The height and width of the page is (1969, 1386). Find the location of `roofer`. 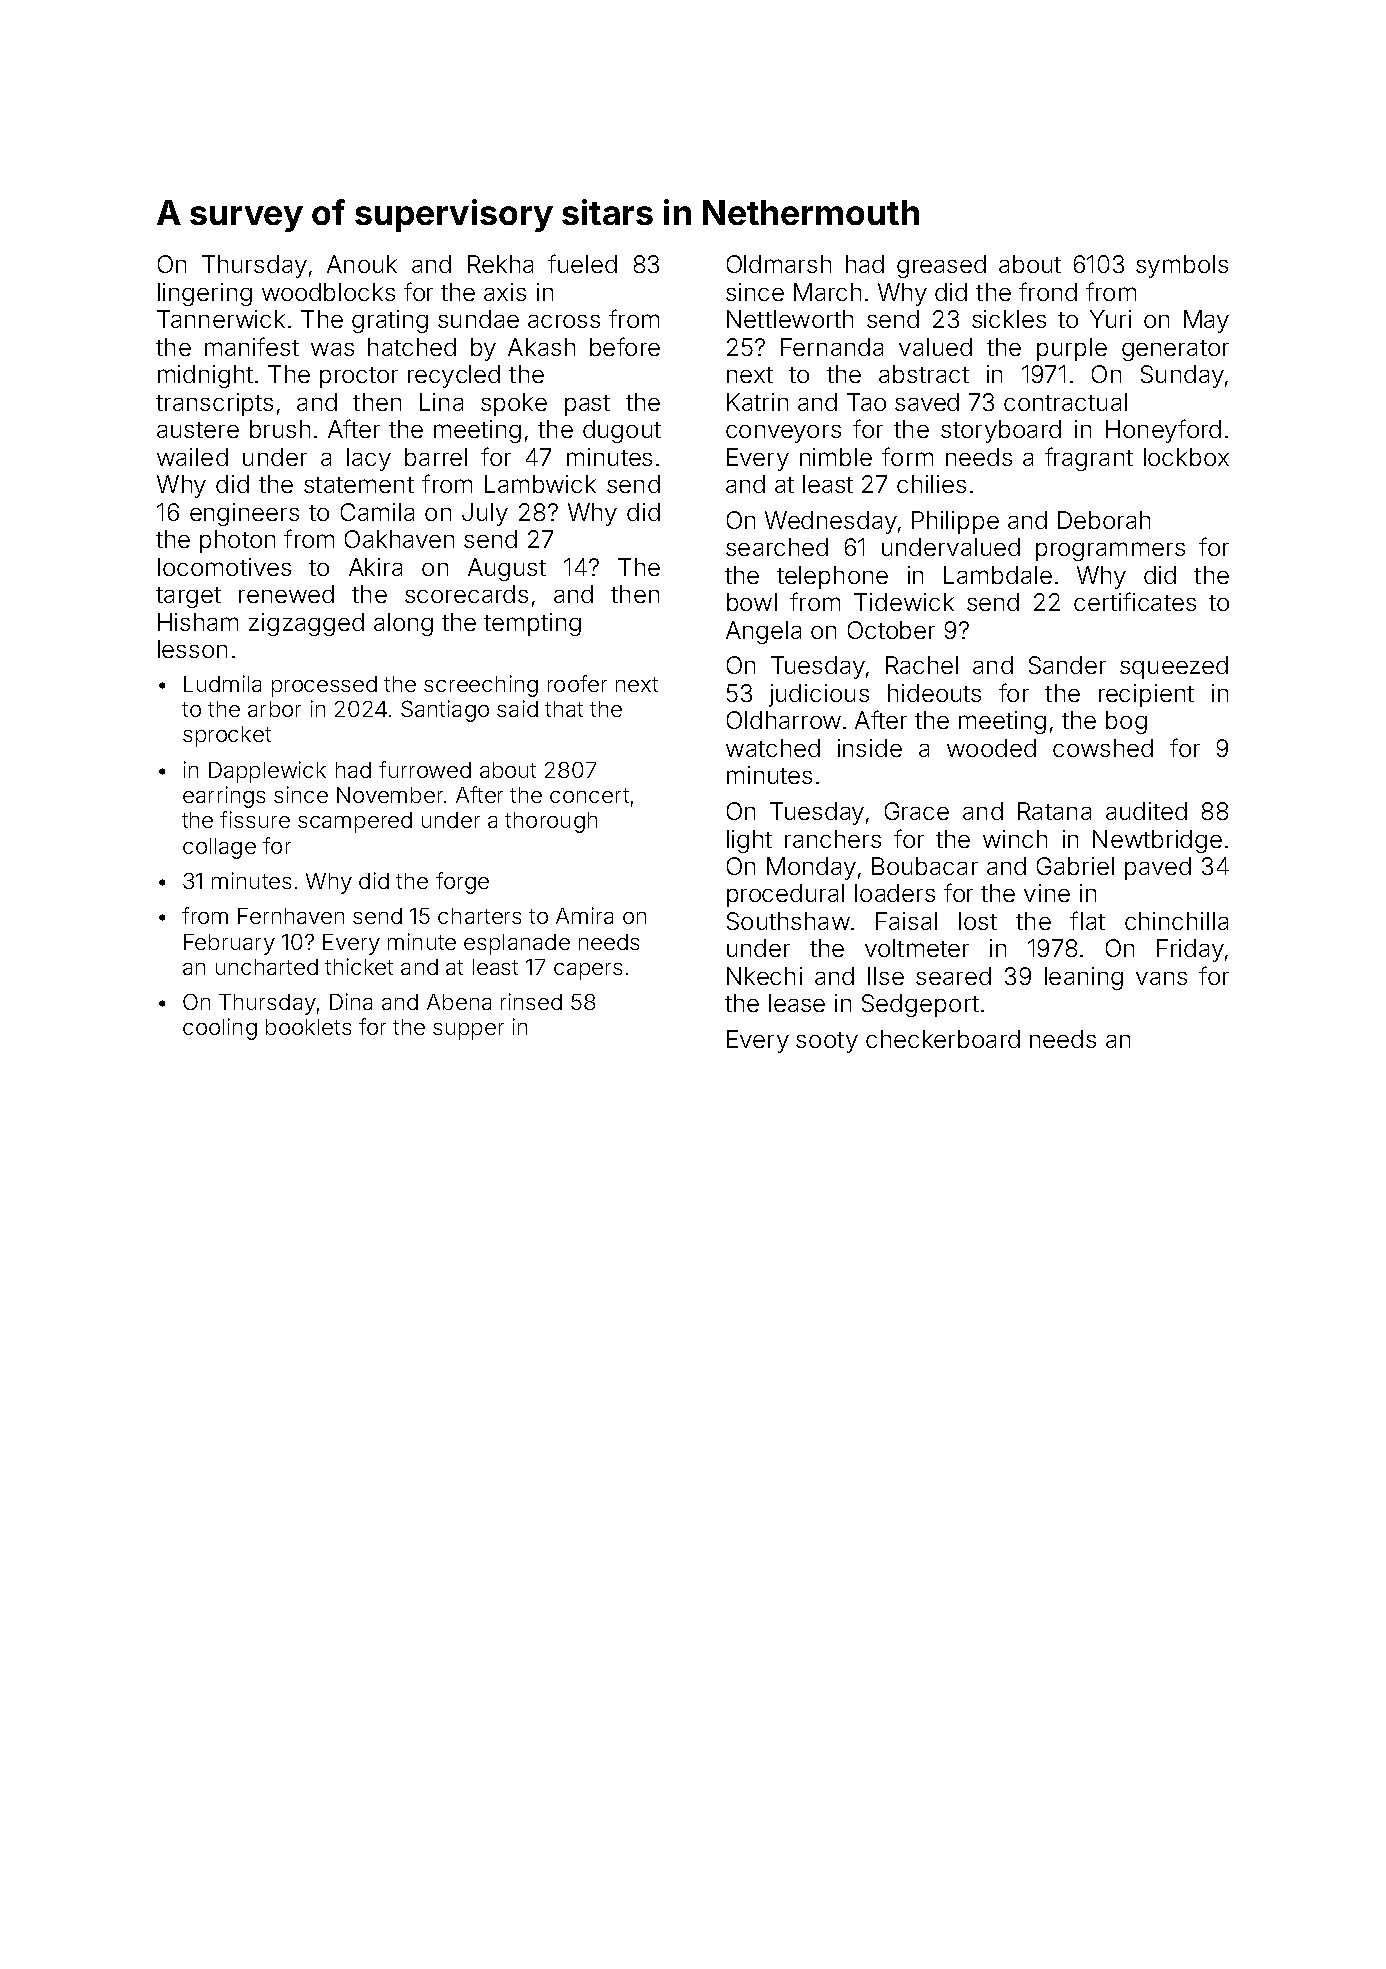

roofer is located at coordinates (577, 683).
